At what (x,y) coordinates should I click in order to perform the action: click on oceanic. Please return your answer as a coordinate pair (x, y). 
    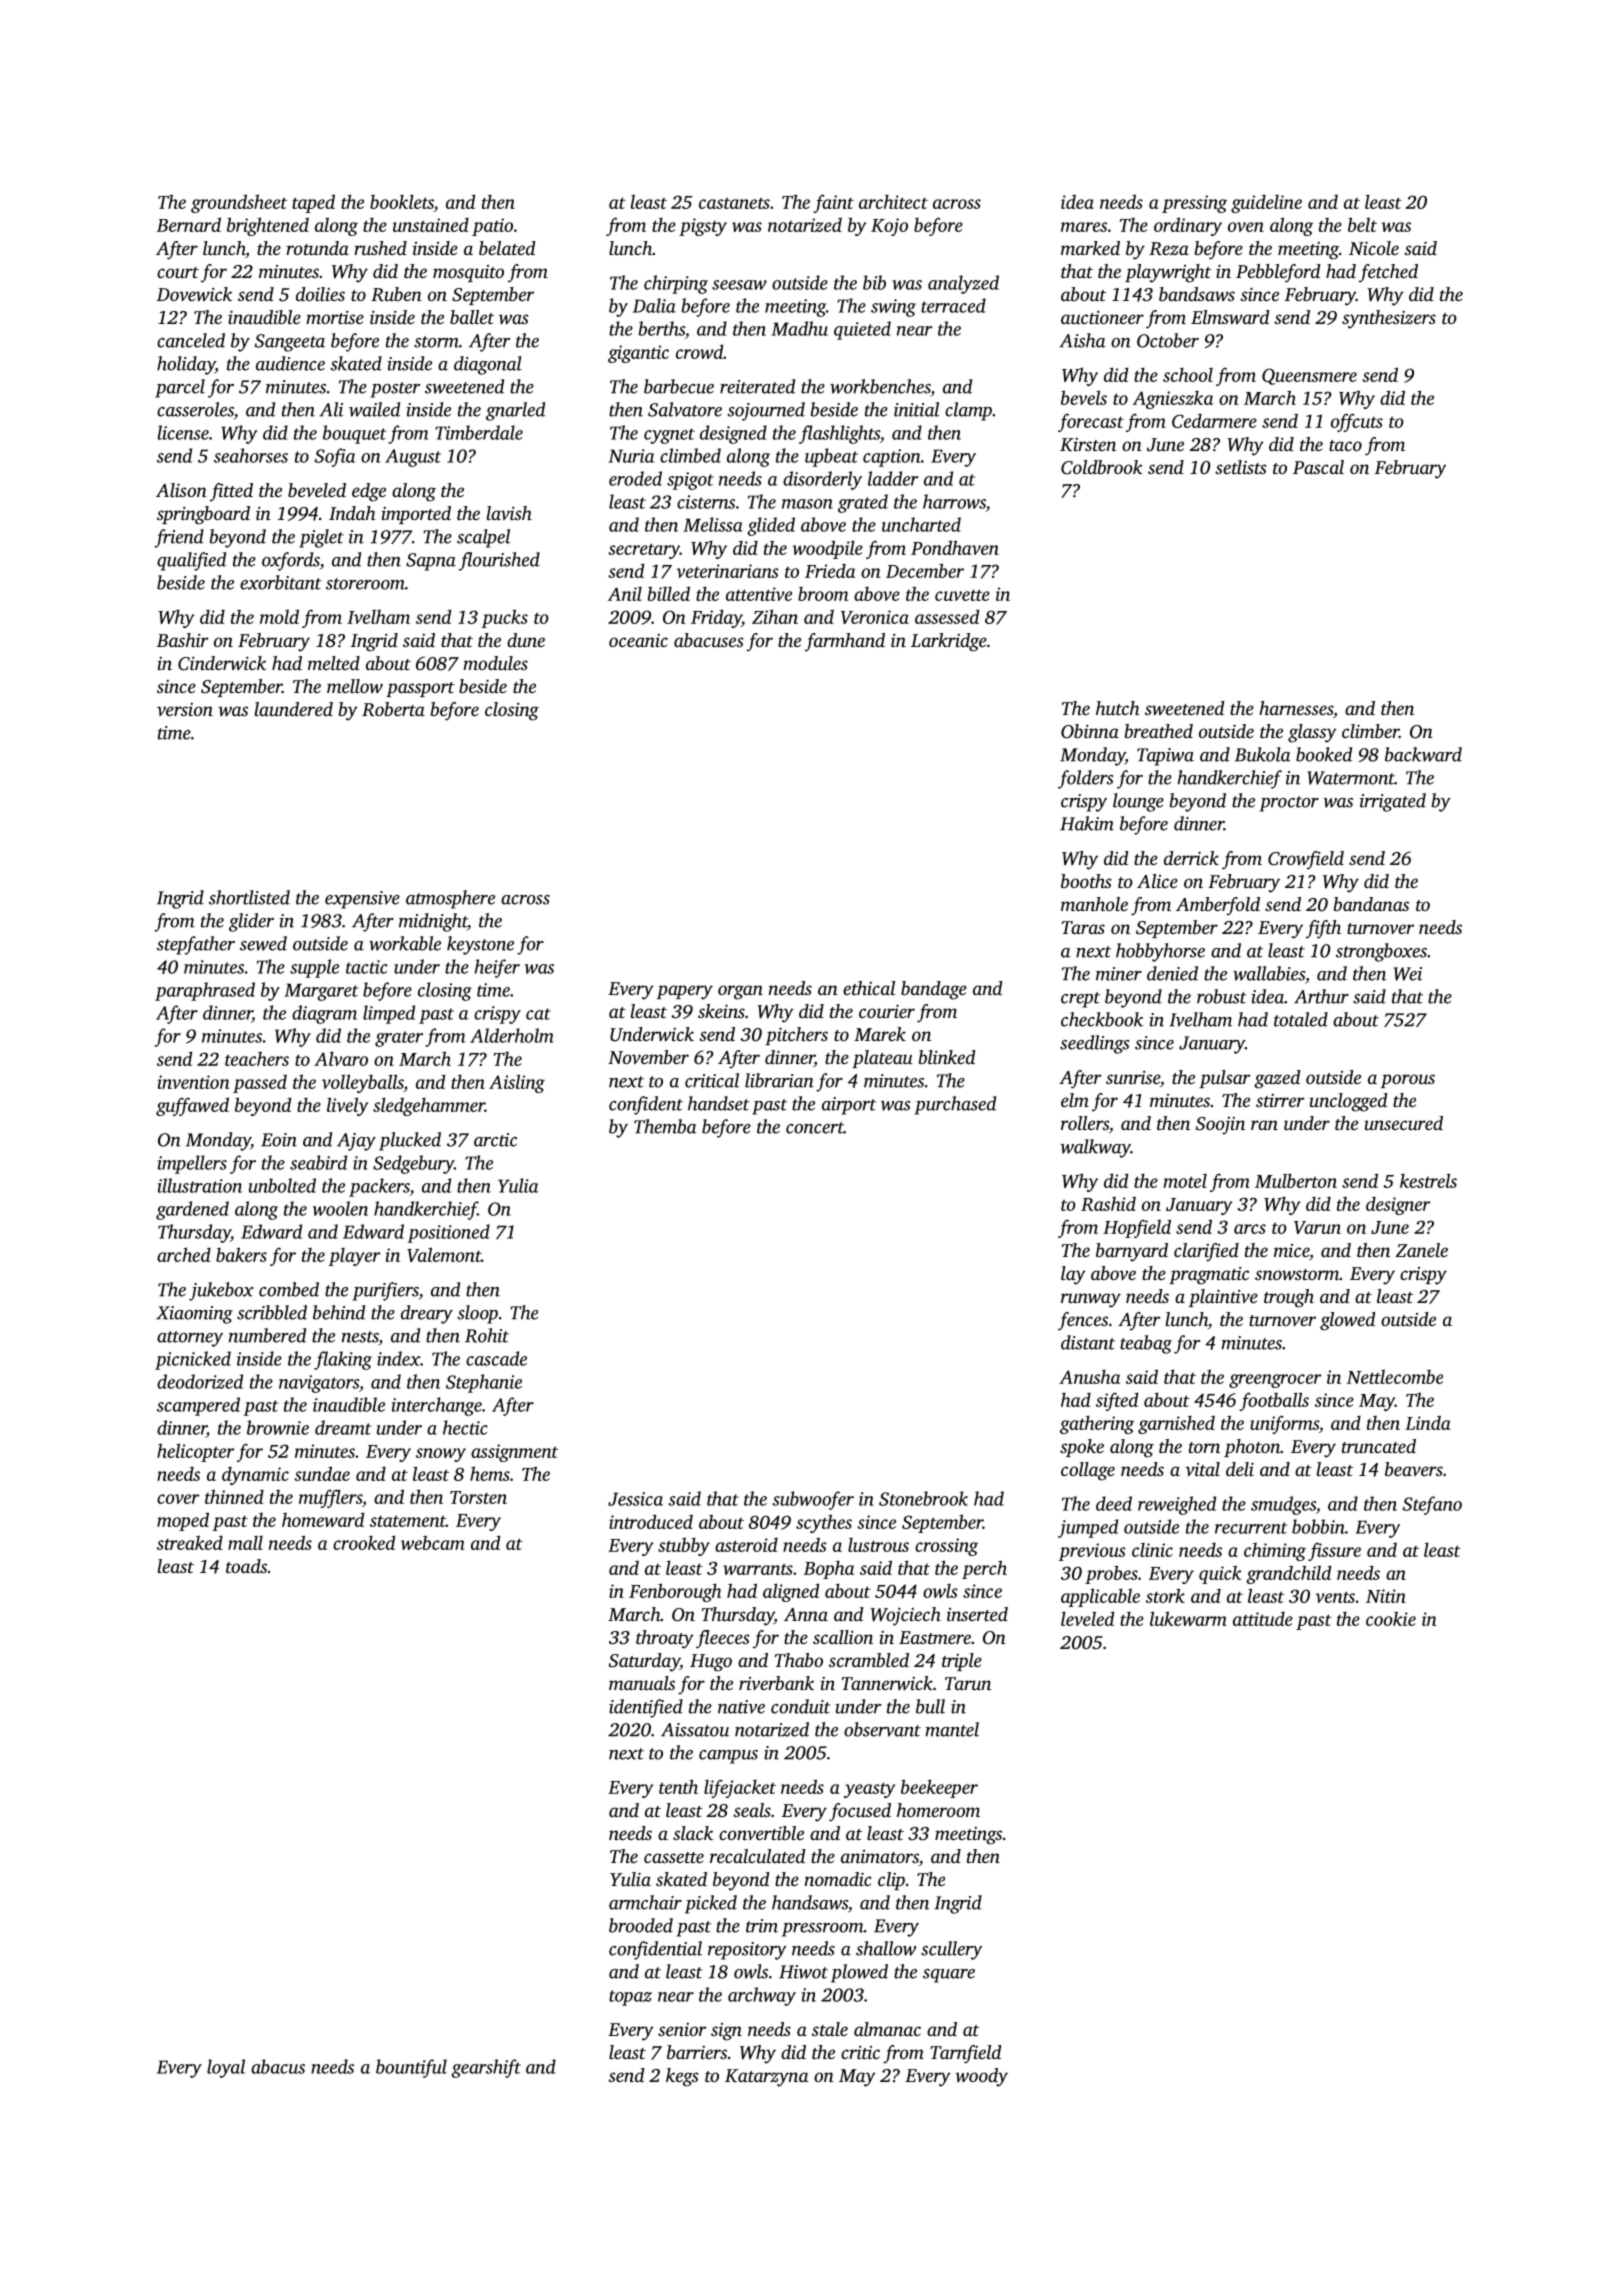
    Looking at the image, I should click on (638, 640).
